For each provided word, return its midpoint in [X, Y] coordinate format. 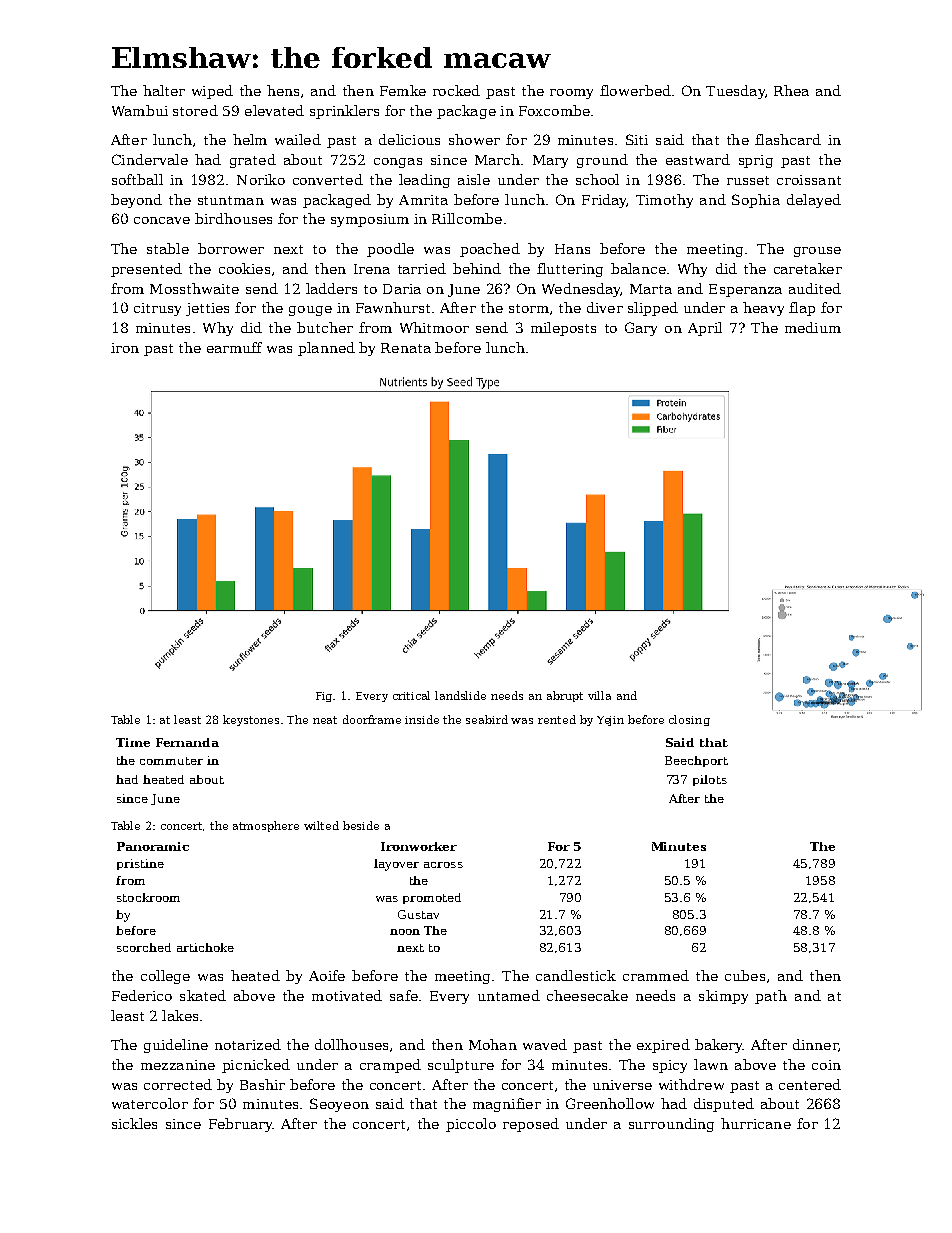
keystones [251, 720]
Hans [572, 249]
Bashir [262, 1084]
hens [283, 90]
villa [599, 695]
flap [802, 309]
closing [689, 720]
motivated [347, 995]
